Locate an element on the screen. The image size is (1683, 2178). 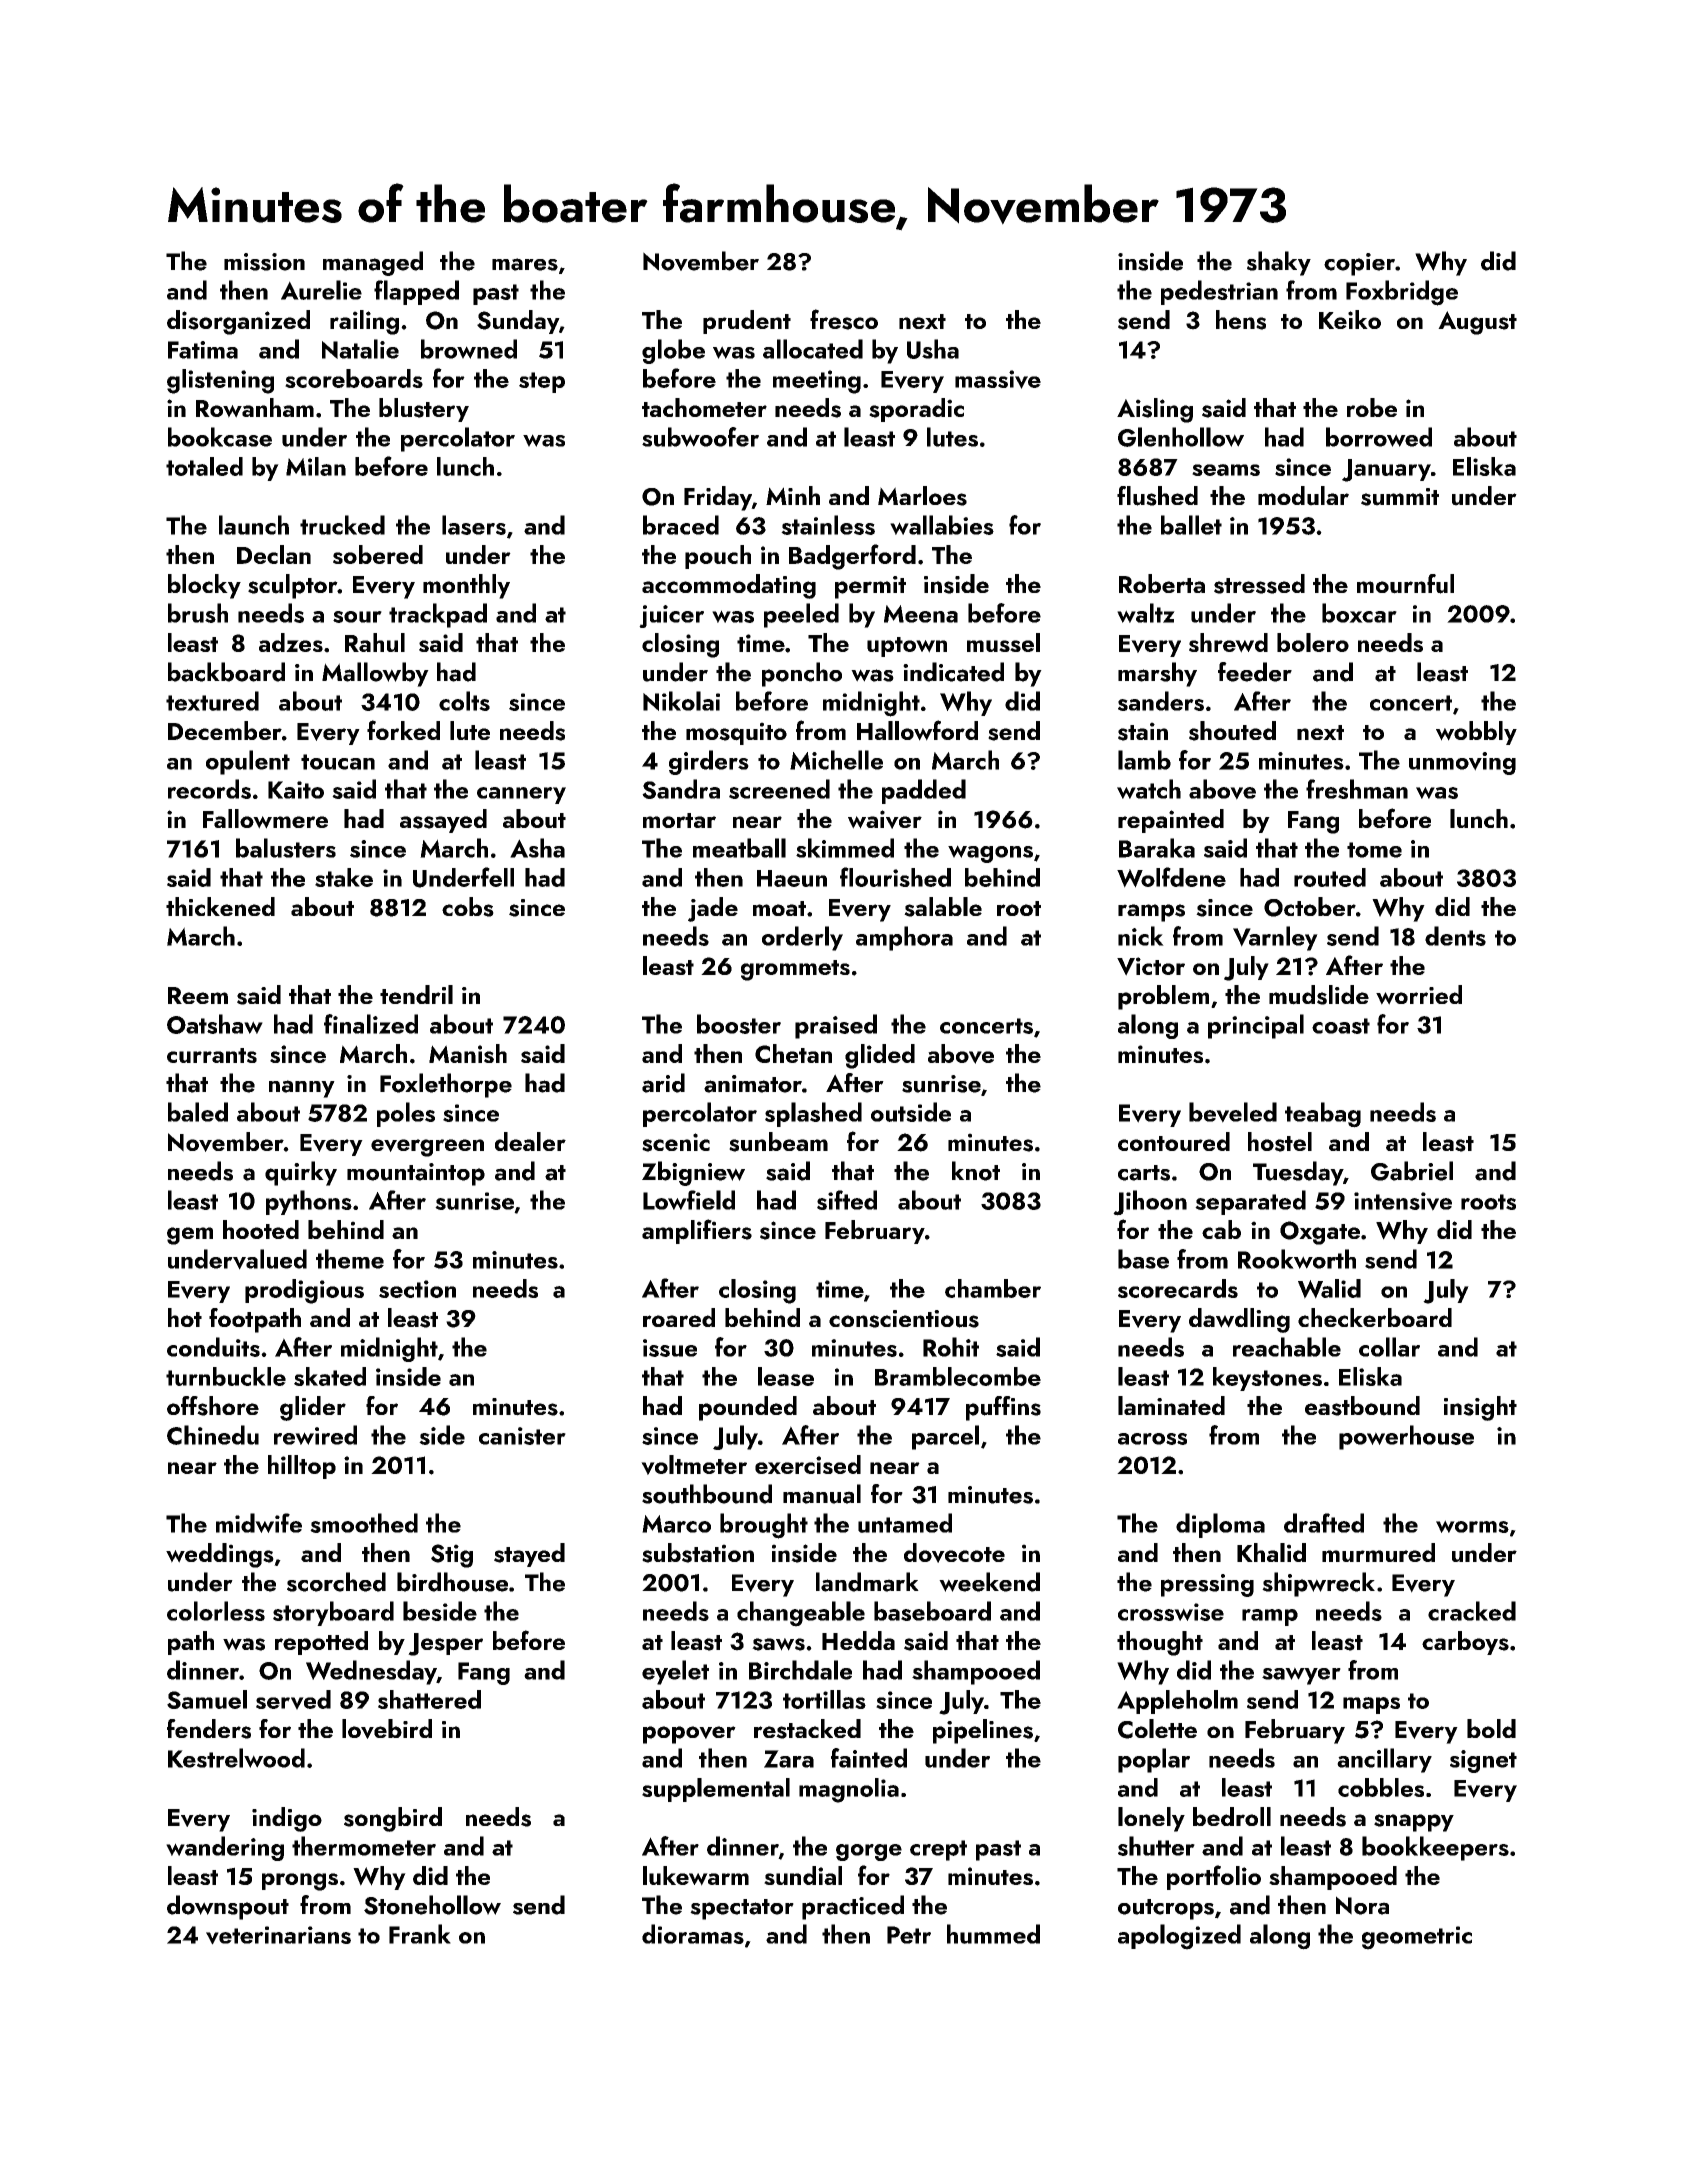
fresco is located at coordinates (844, 319).
